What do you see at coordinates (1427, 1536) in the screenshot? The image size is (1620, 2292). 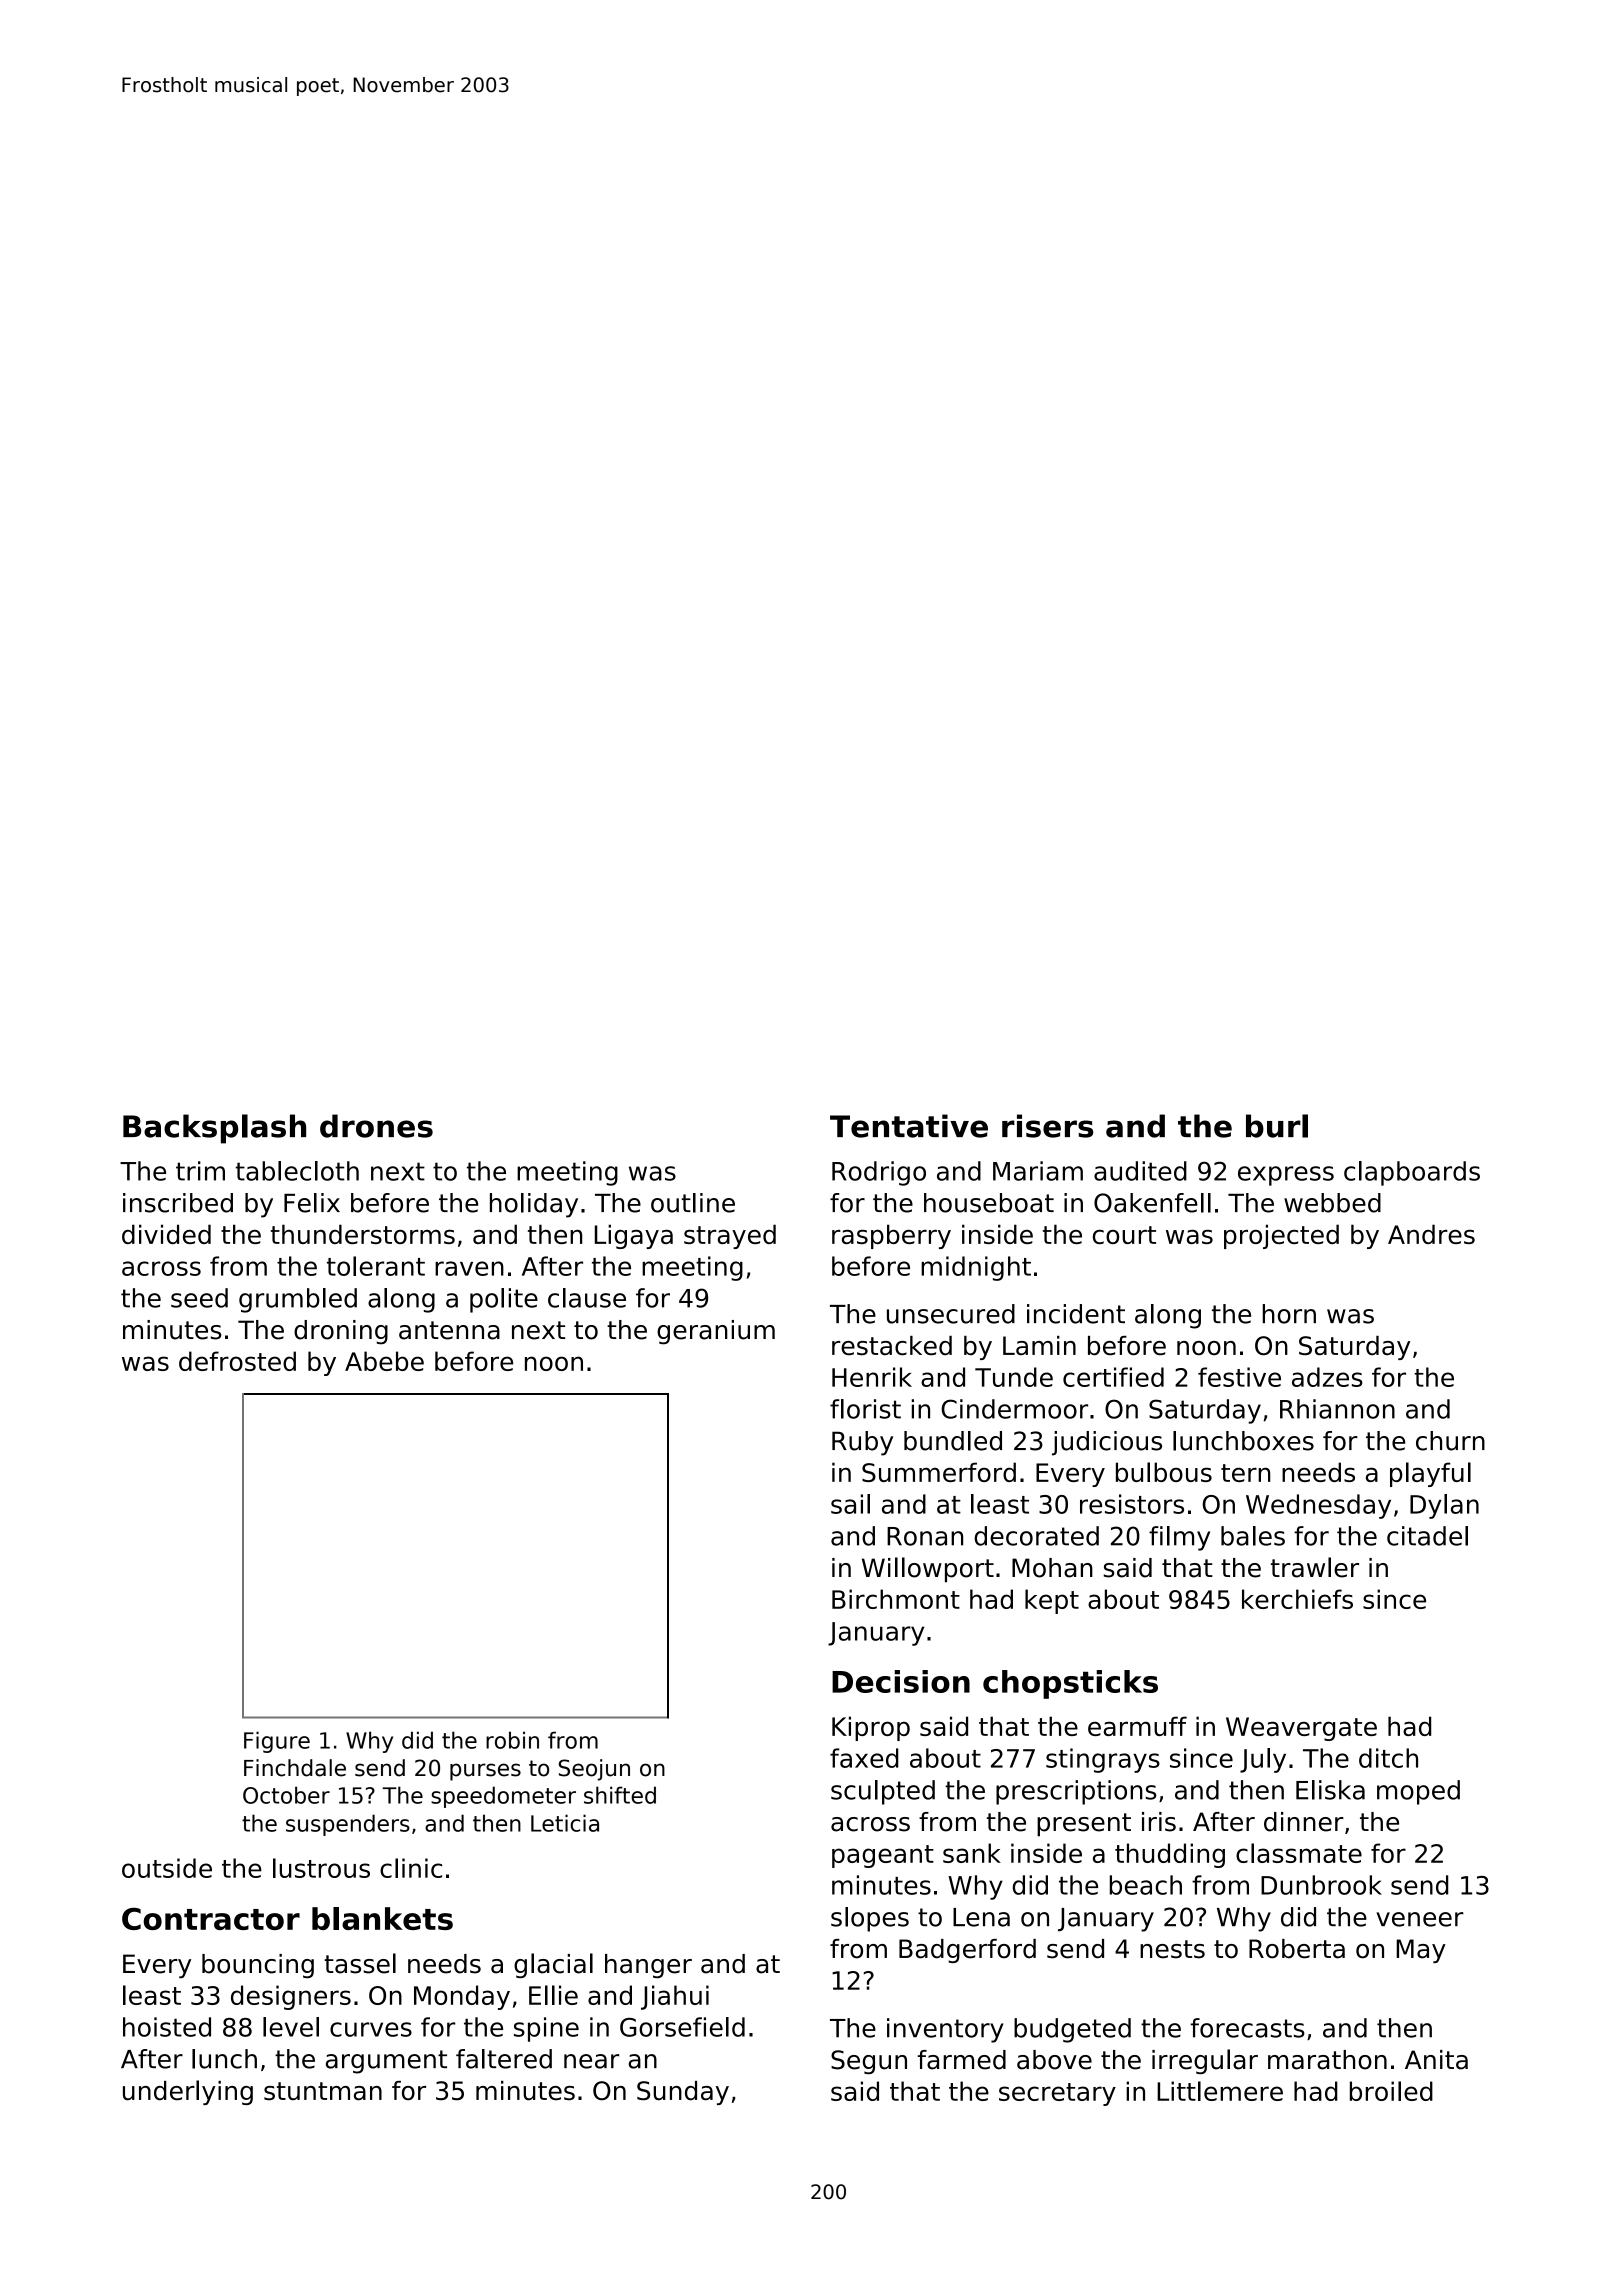 I see `citadel` at bounding box center [1427, 1536].
